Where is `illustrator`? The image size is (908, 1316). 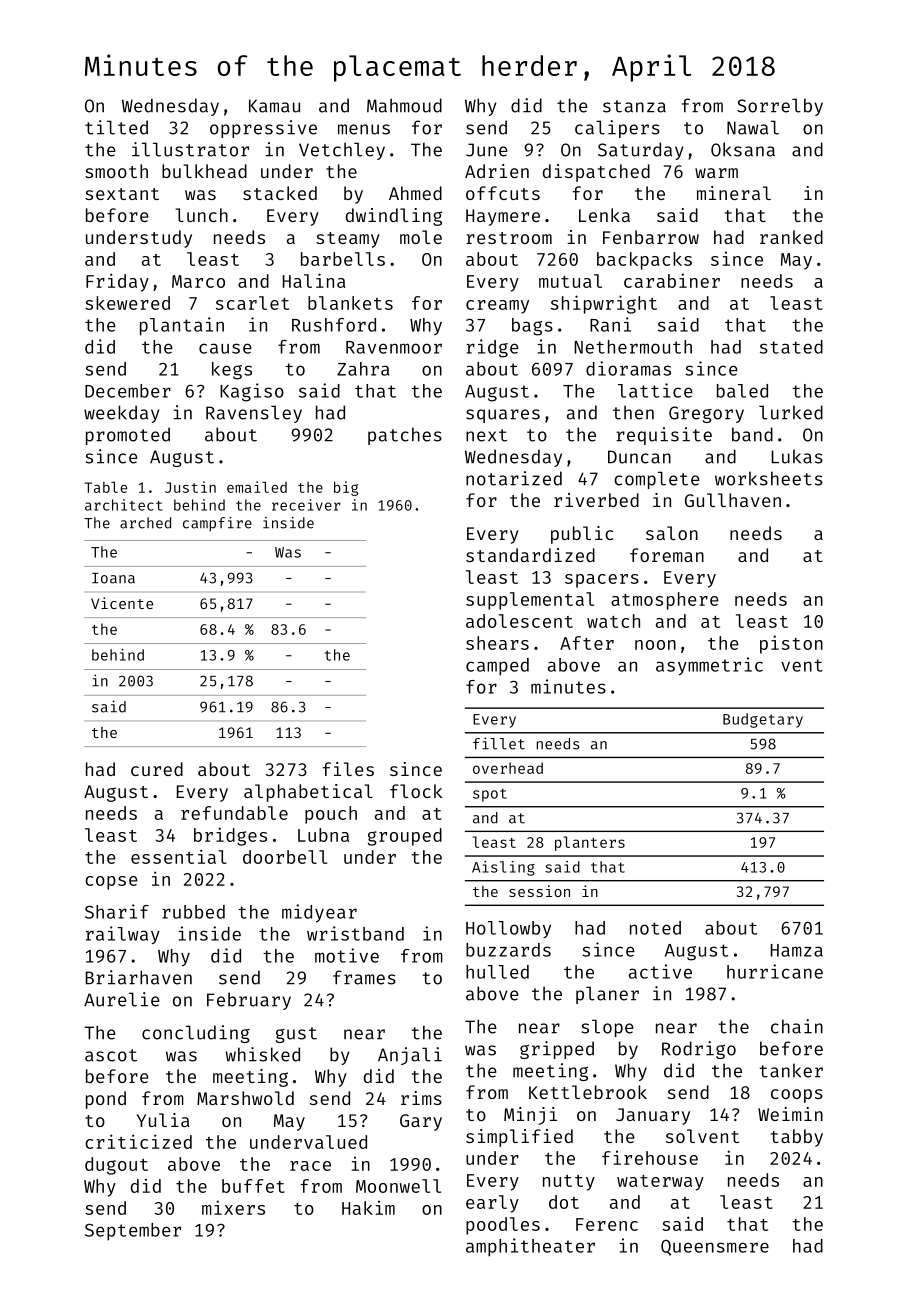 illustrator is located at coordinates (190, 149).
